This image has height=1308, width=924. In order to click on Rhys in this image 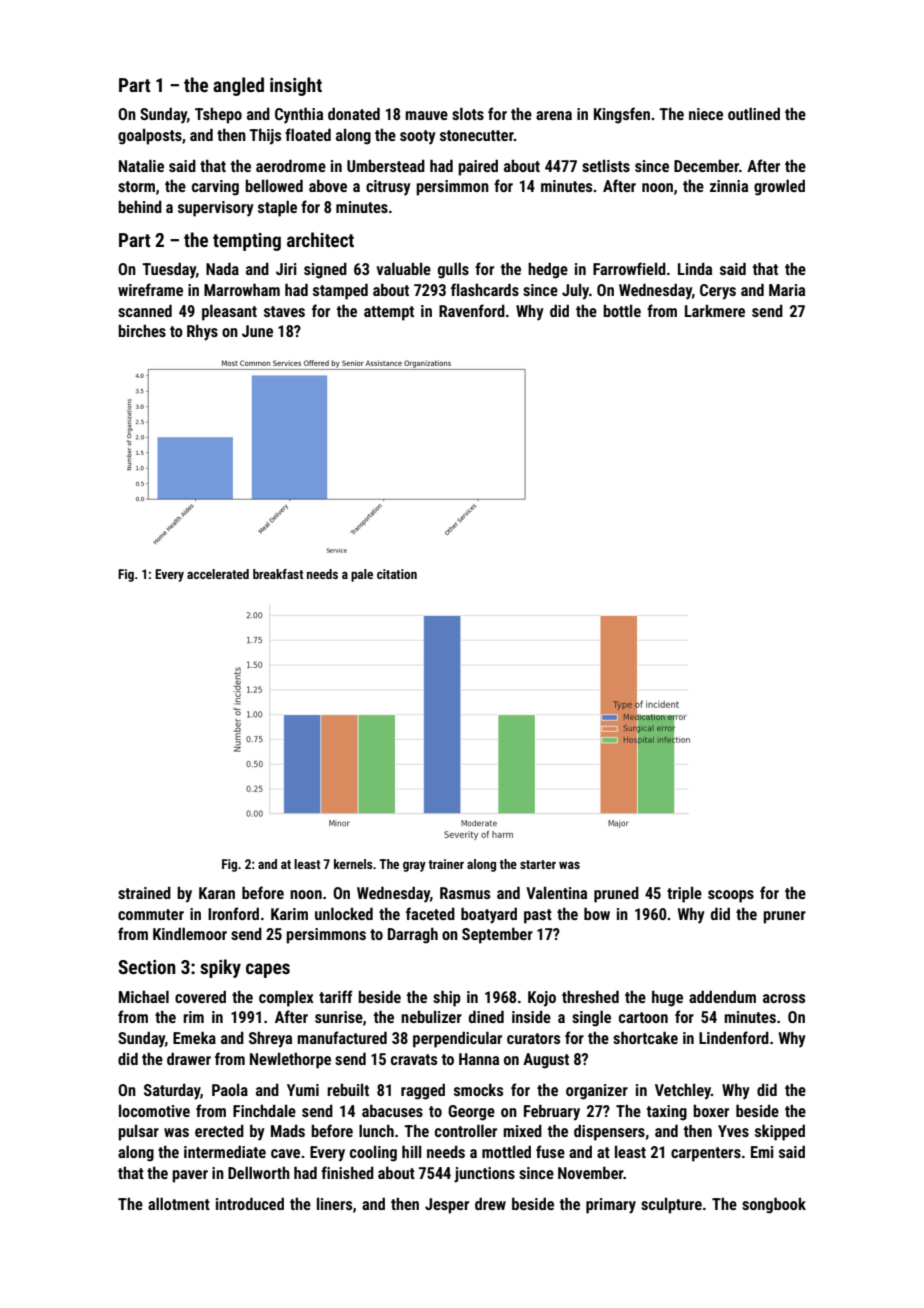, I will do `click(202, 332)`.
